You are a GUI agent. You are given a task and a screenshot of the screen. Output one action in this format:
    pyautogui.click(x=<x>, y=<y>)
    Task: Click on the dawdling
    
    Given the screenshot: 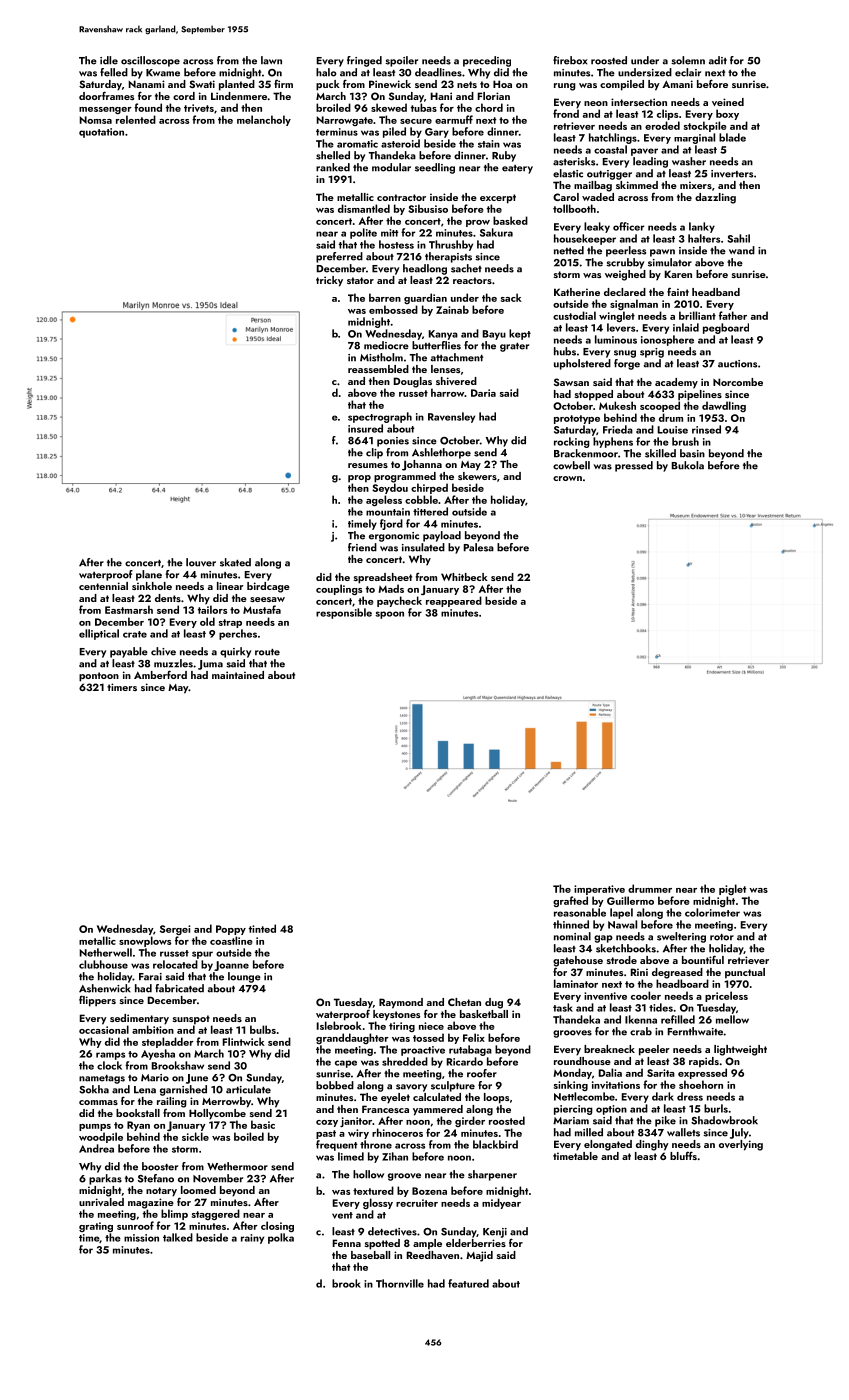 What is the action you would take?
    pyautogui.click(x=724, y=406)
